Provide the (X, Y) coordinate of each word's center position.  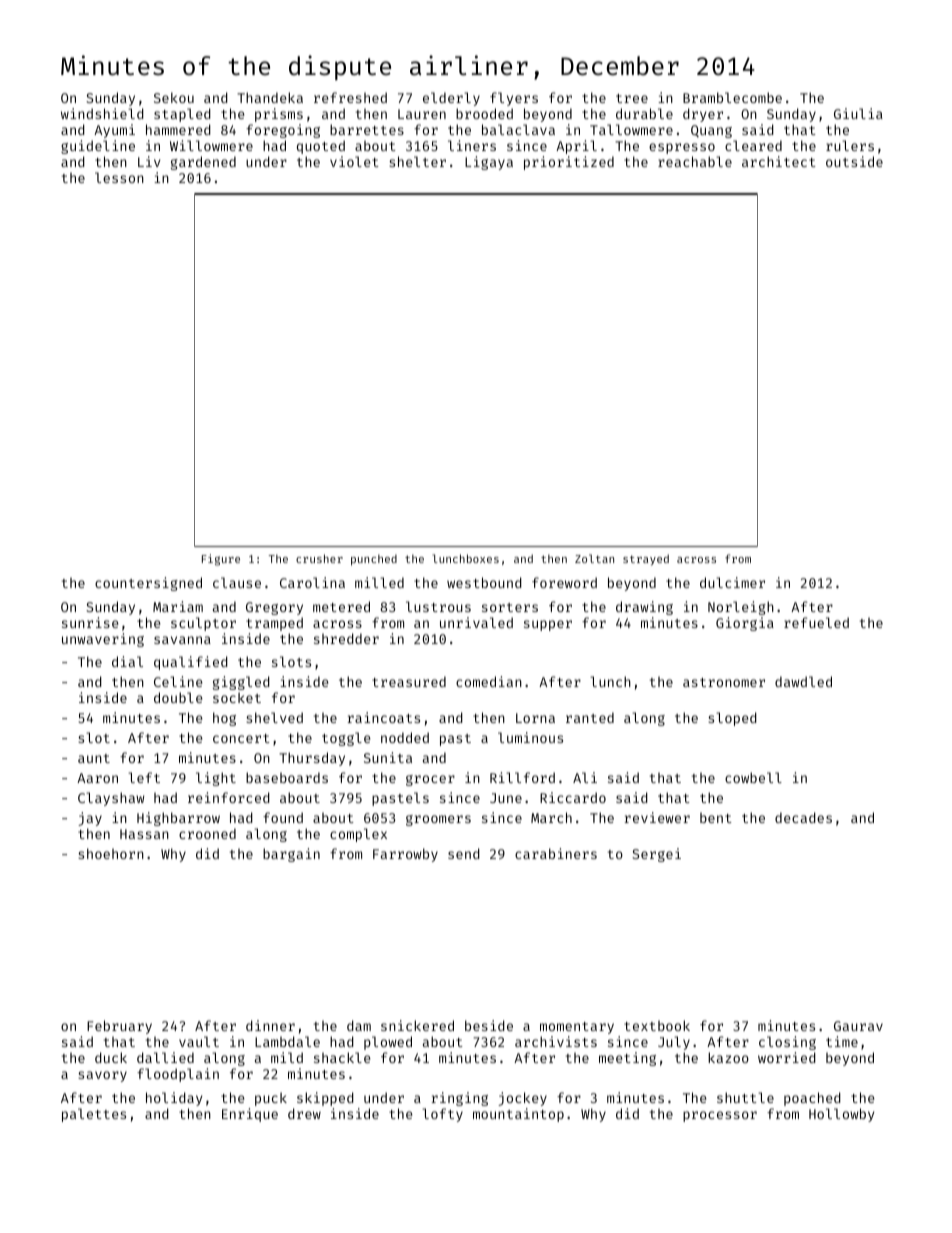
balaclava (518, 129)
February (119, 1027)
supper (548, 625)
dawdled (803, 681)
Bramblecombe (732, 97)
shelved (274, 717)
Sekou (174, 97)
